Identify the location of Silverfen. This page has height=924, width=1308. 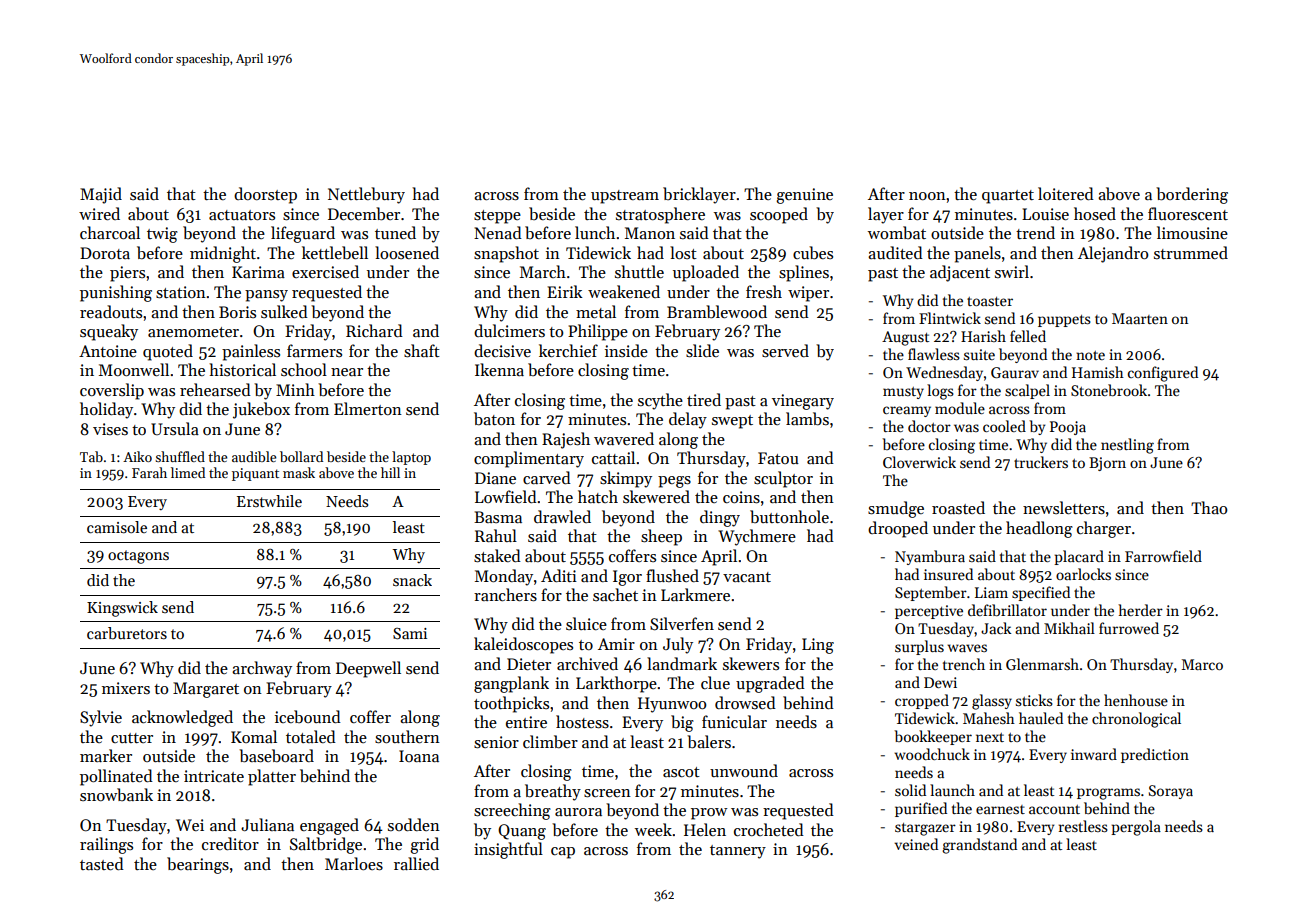
(682, 624).
